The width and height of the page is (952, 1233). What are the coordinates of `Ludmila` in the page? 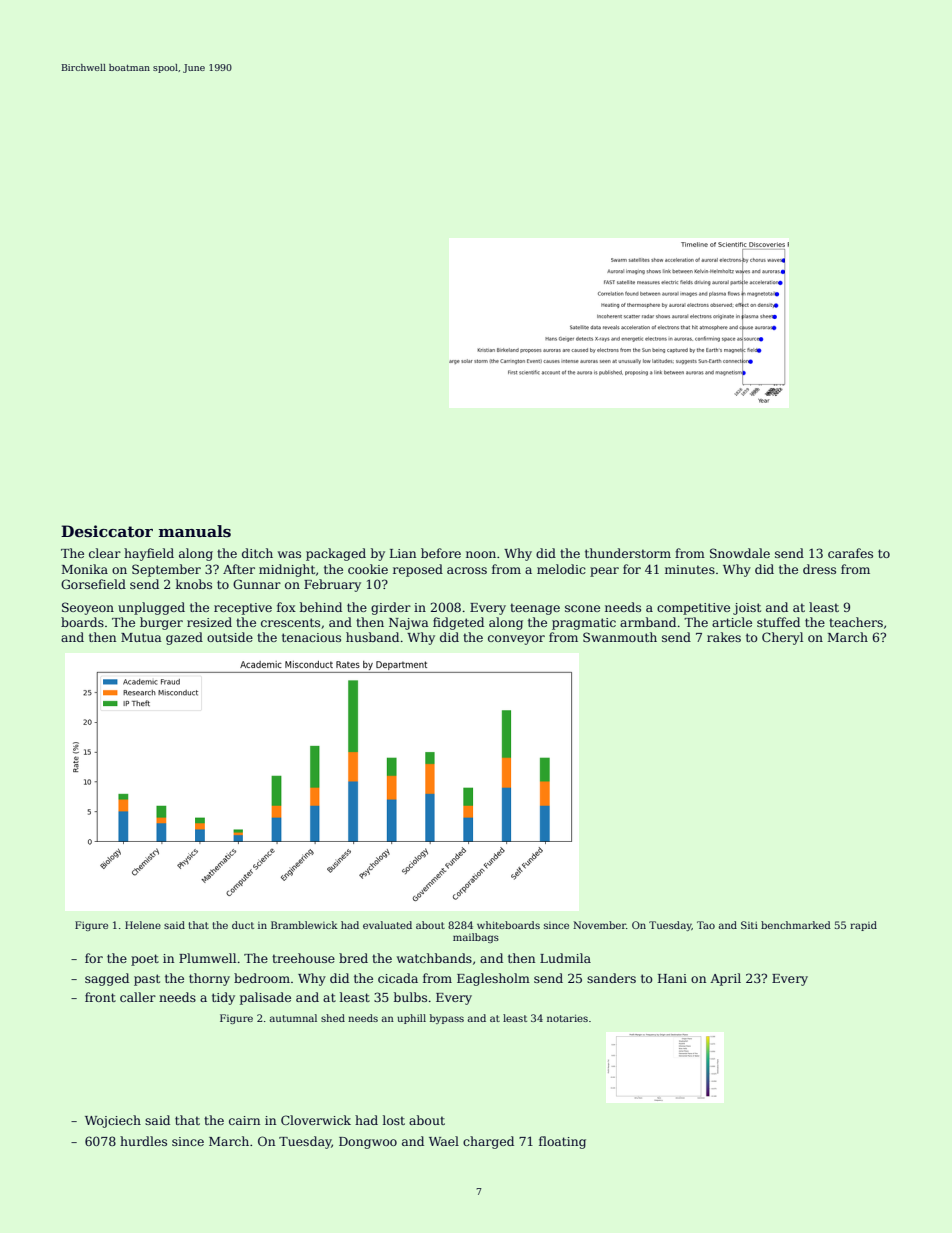 It's located at (565, 958).
